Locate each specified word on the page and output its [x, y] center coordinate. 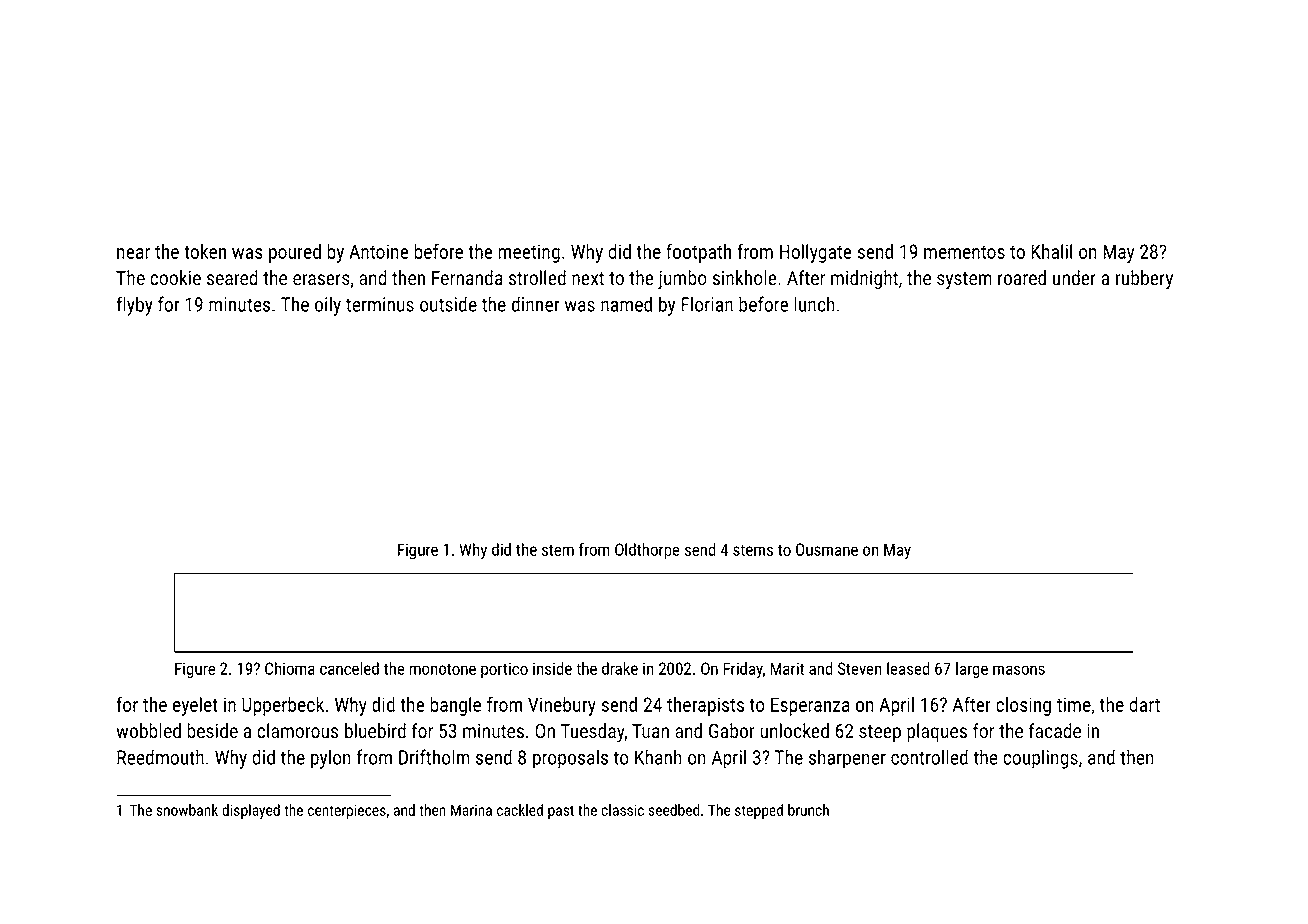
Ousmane [827, 549]
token [205, 251]
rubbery [1144, 279]
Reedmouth [160, 757]
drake [620, 668]
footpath [698, 253]
